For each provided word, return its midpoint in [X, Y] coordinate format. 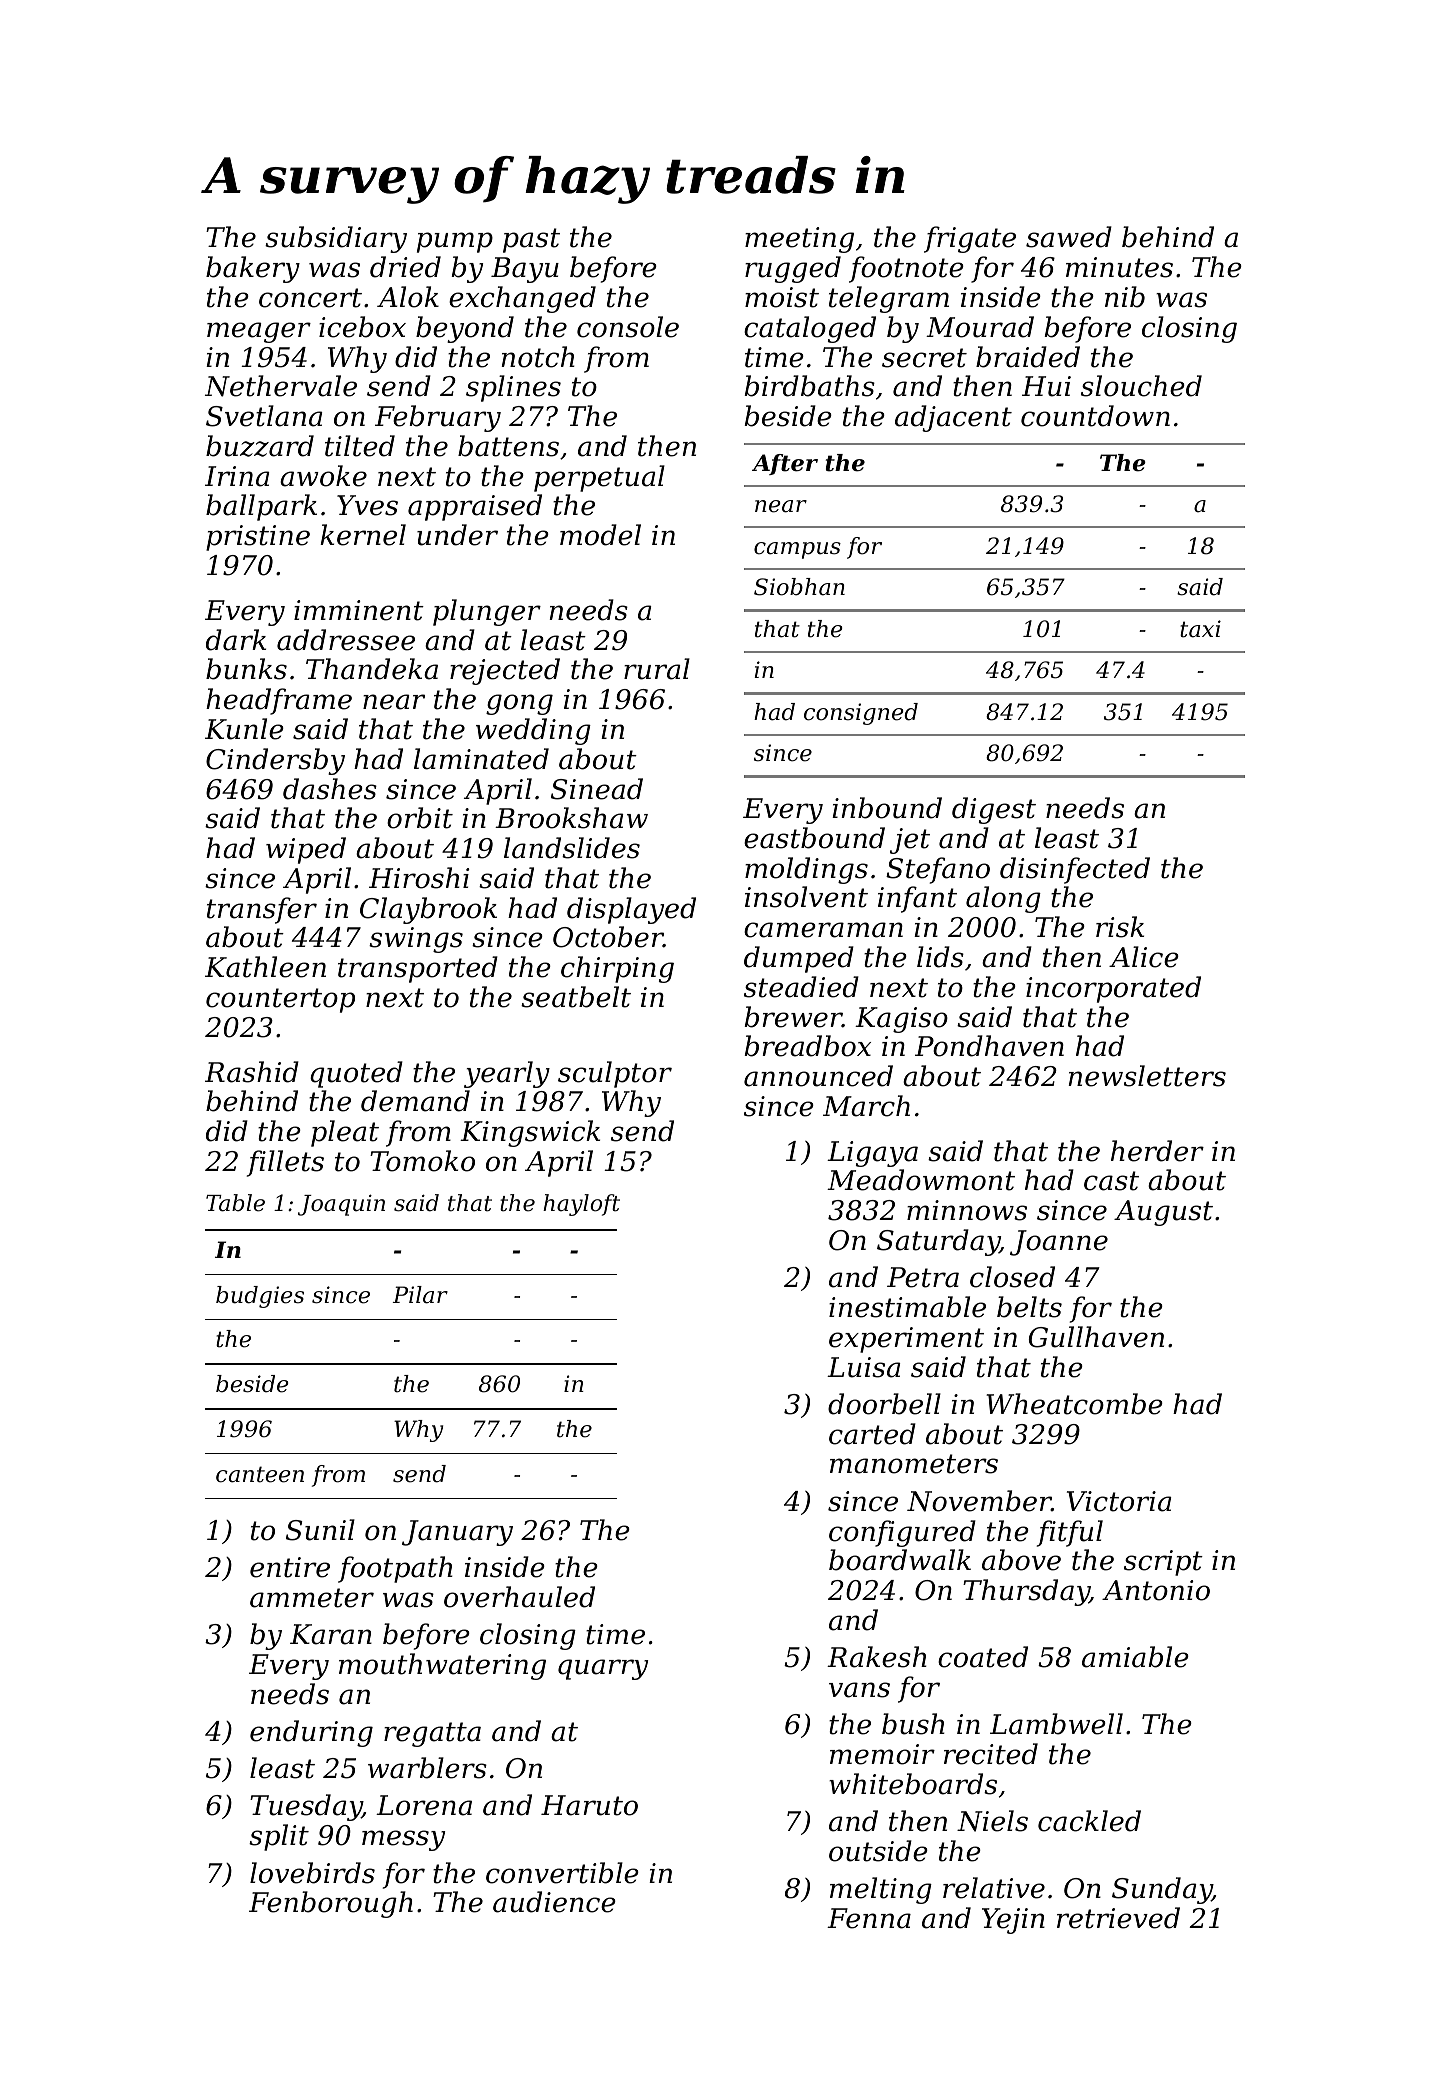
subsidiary [336, 239]
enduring [311, 1733]
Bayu [525, 270]
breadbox [808, 1046]
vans [859, 1690]
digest [994, 810]
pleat [345, 1133]
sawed [1069, 237]
